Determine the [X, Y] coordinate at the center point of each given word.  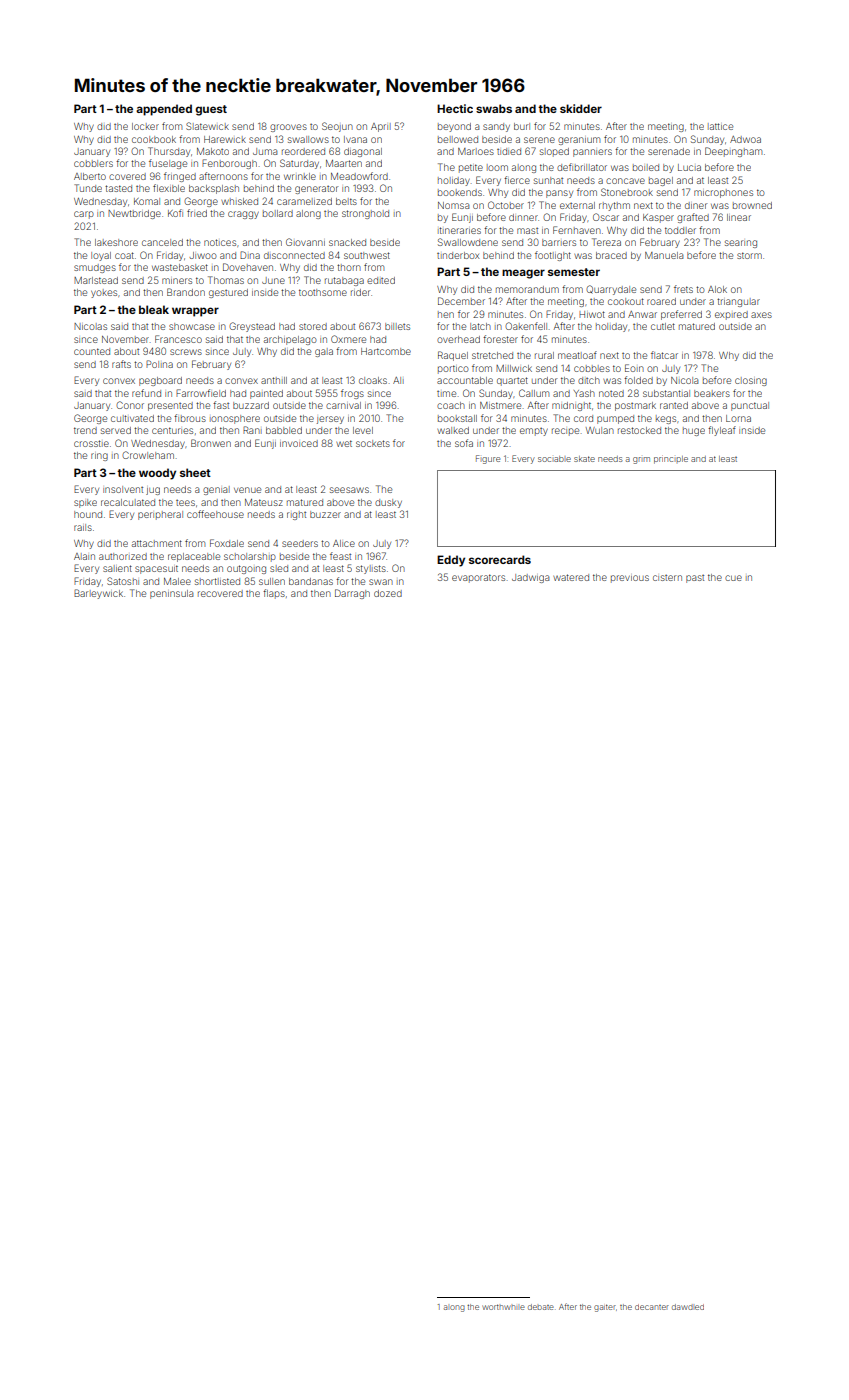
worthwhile [503, 1307]
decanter [652, 1307]
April [381, 127]
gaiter [605, 1308]
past [695, 579]
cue [733, 578]
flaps [274, 594]
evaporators [478, 578]
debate [541, 1307]
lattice [720, 126]
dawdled [688, 1307]
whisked [239, 201]
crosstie [91, 443]
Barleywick [98, 594]
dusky [388, 503]
